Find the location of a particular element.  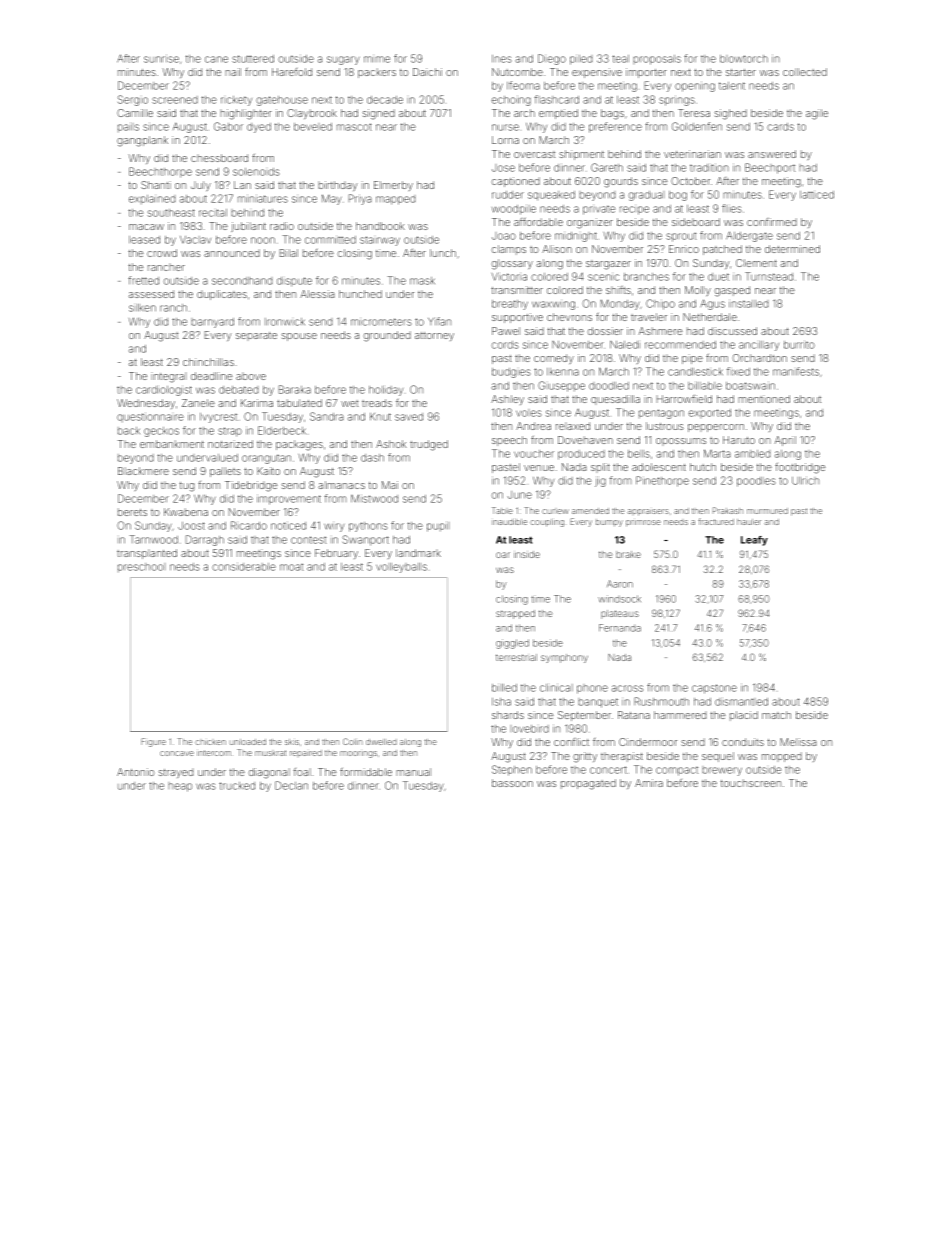

Figure is located at coordinates (153, 742).
